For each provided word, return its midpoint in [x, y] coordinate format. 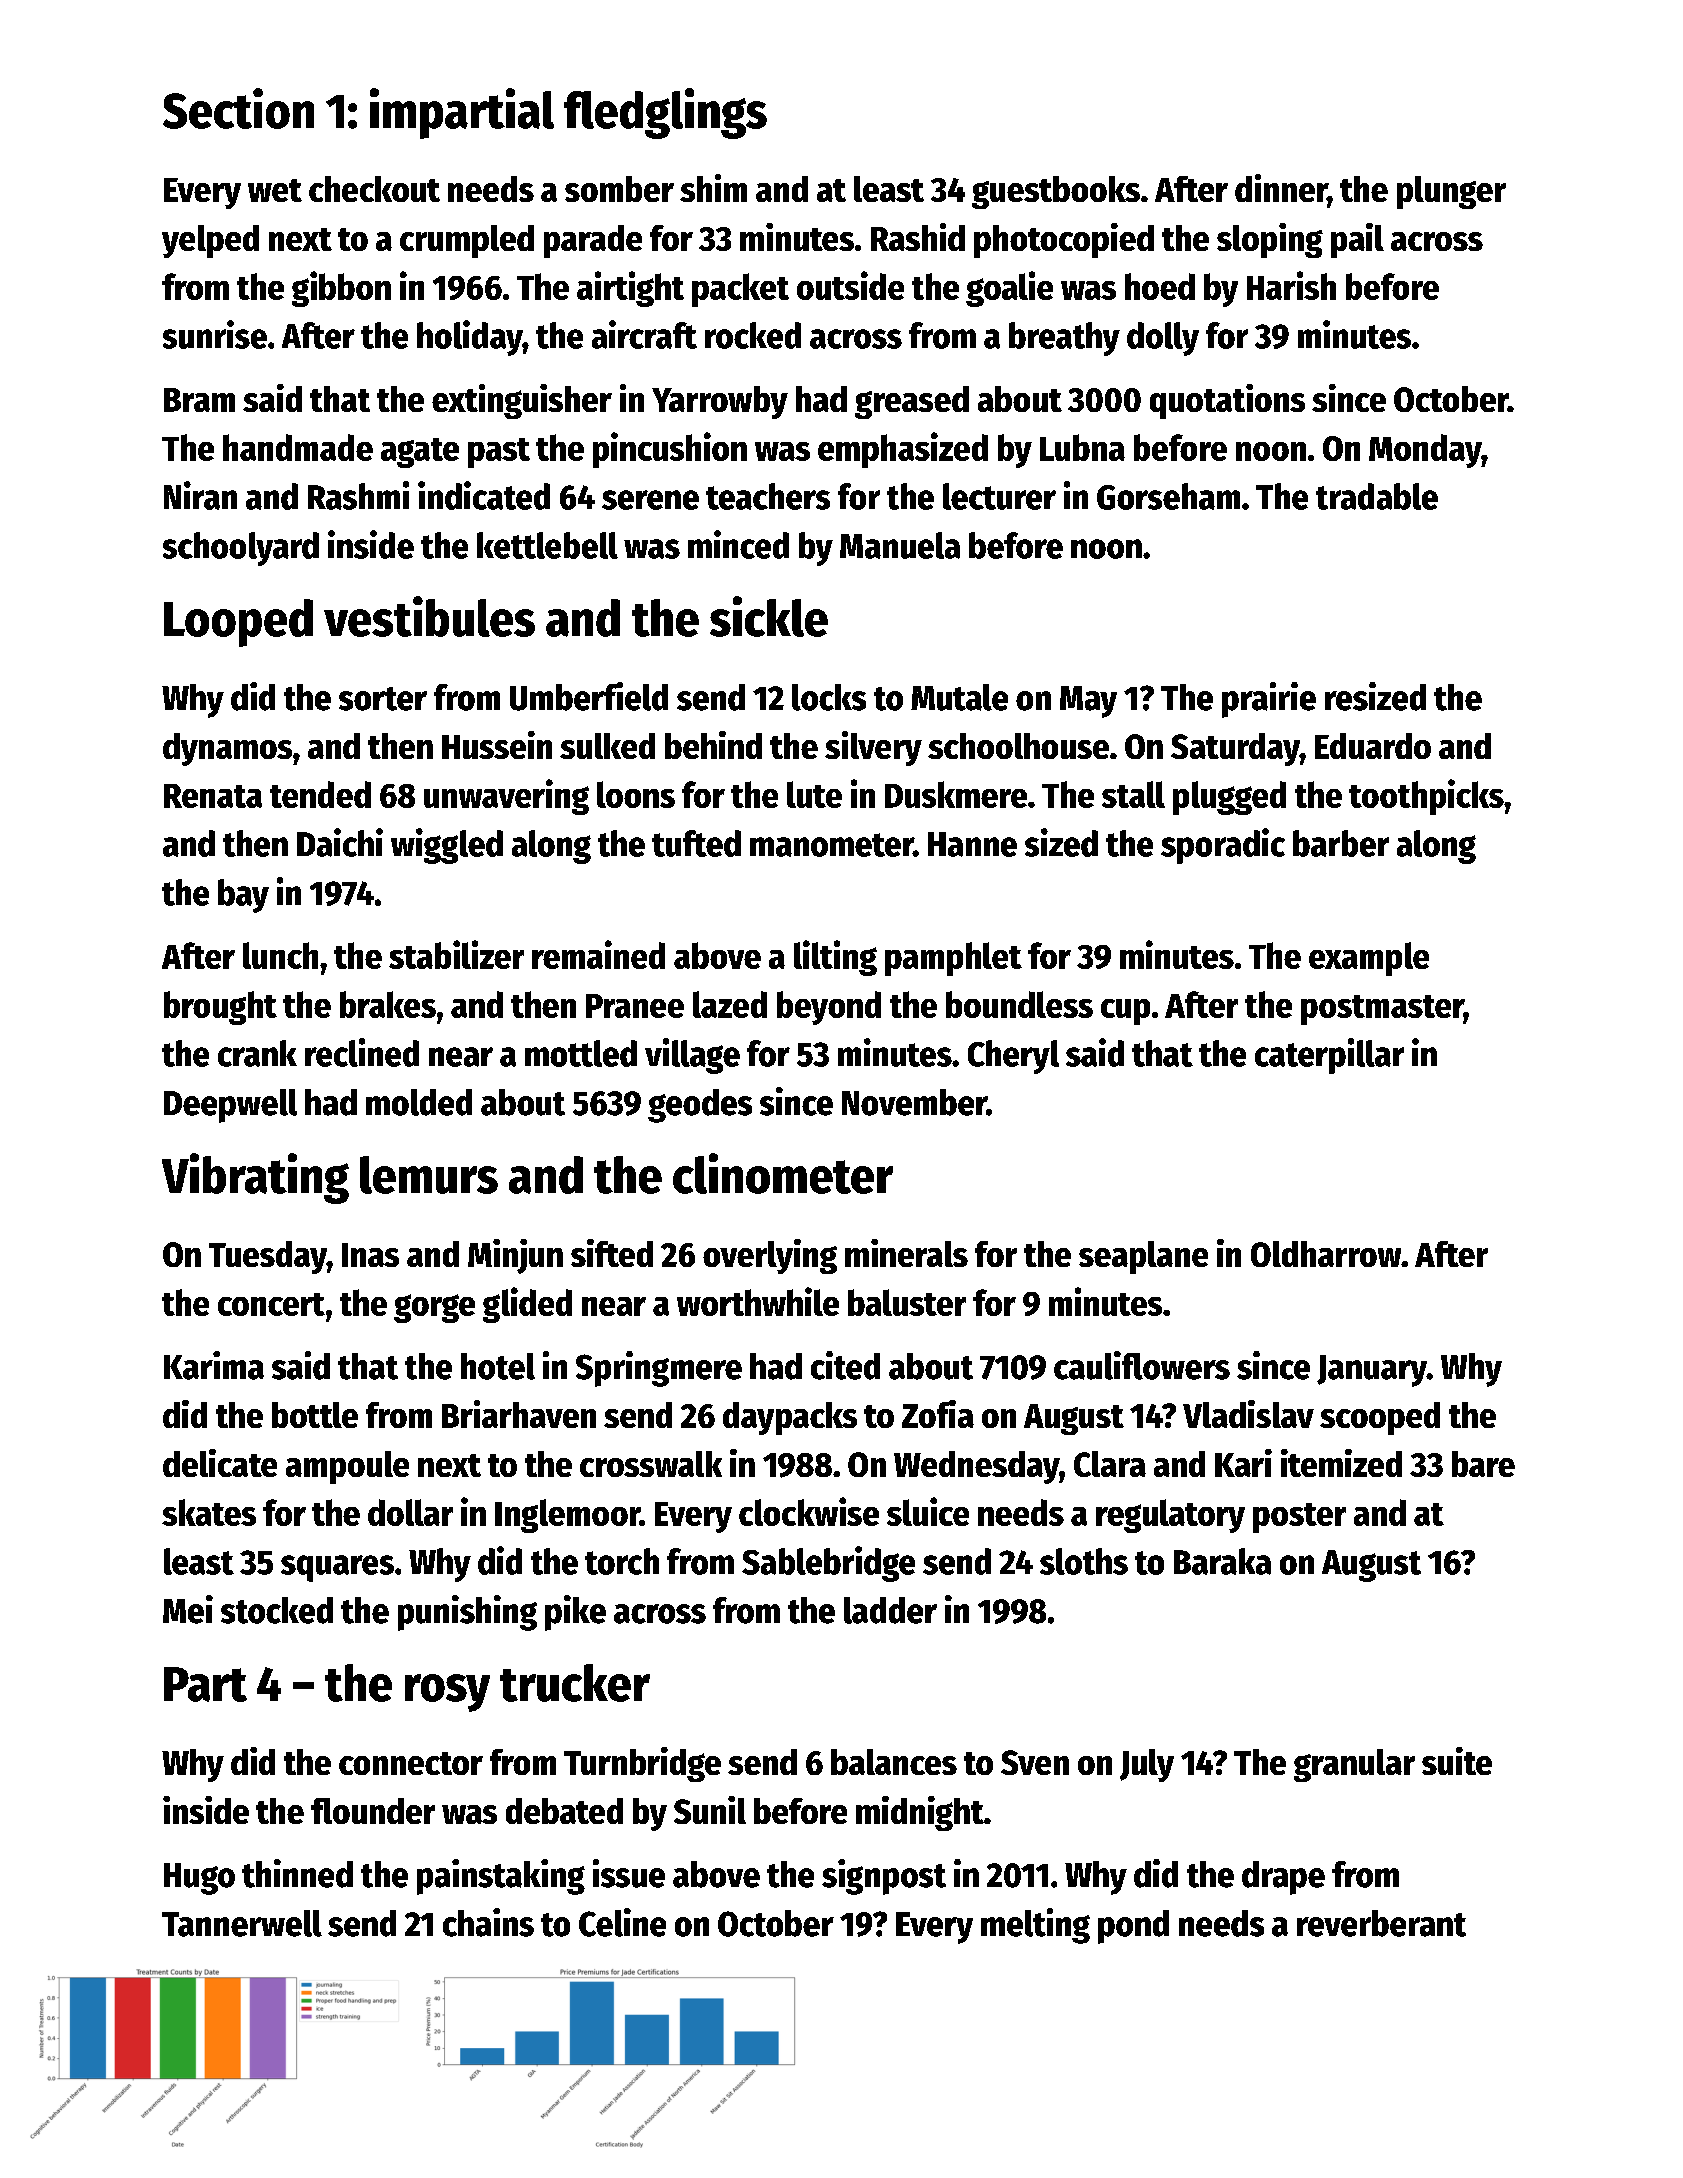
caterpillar [1329, 1056]
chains [488, 1922]
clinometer [783, 1173]
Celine [622, 1922]
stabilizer [456, 954]
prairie [1269, 700]
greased [912, 402]
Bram [199, 400]
